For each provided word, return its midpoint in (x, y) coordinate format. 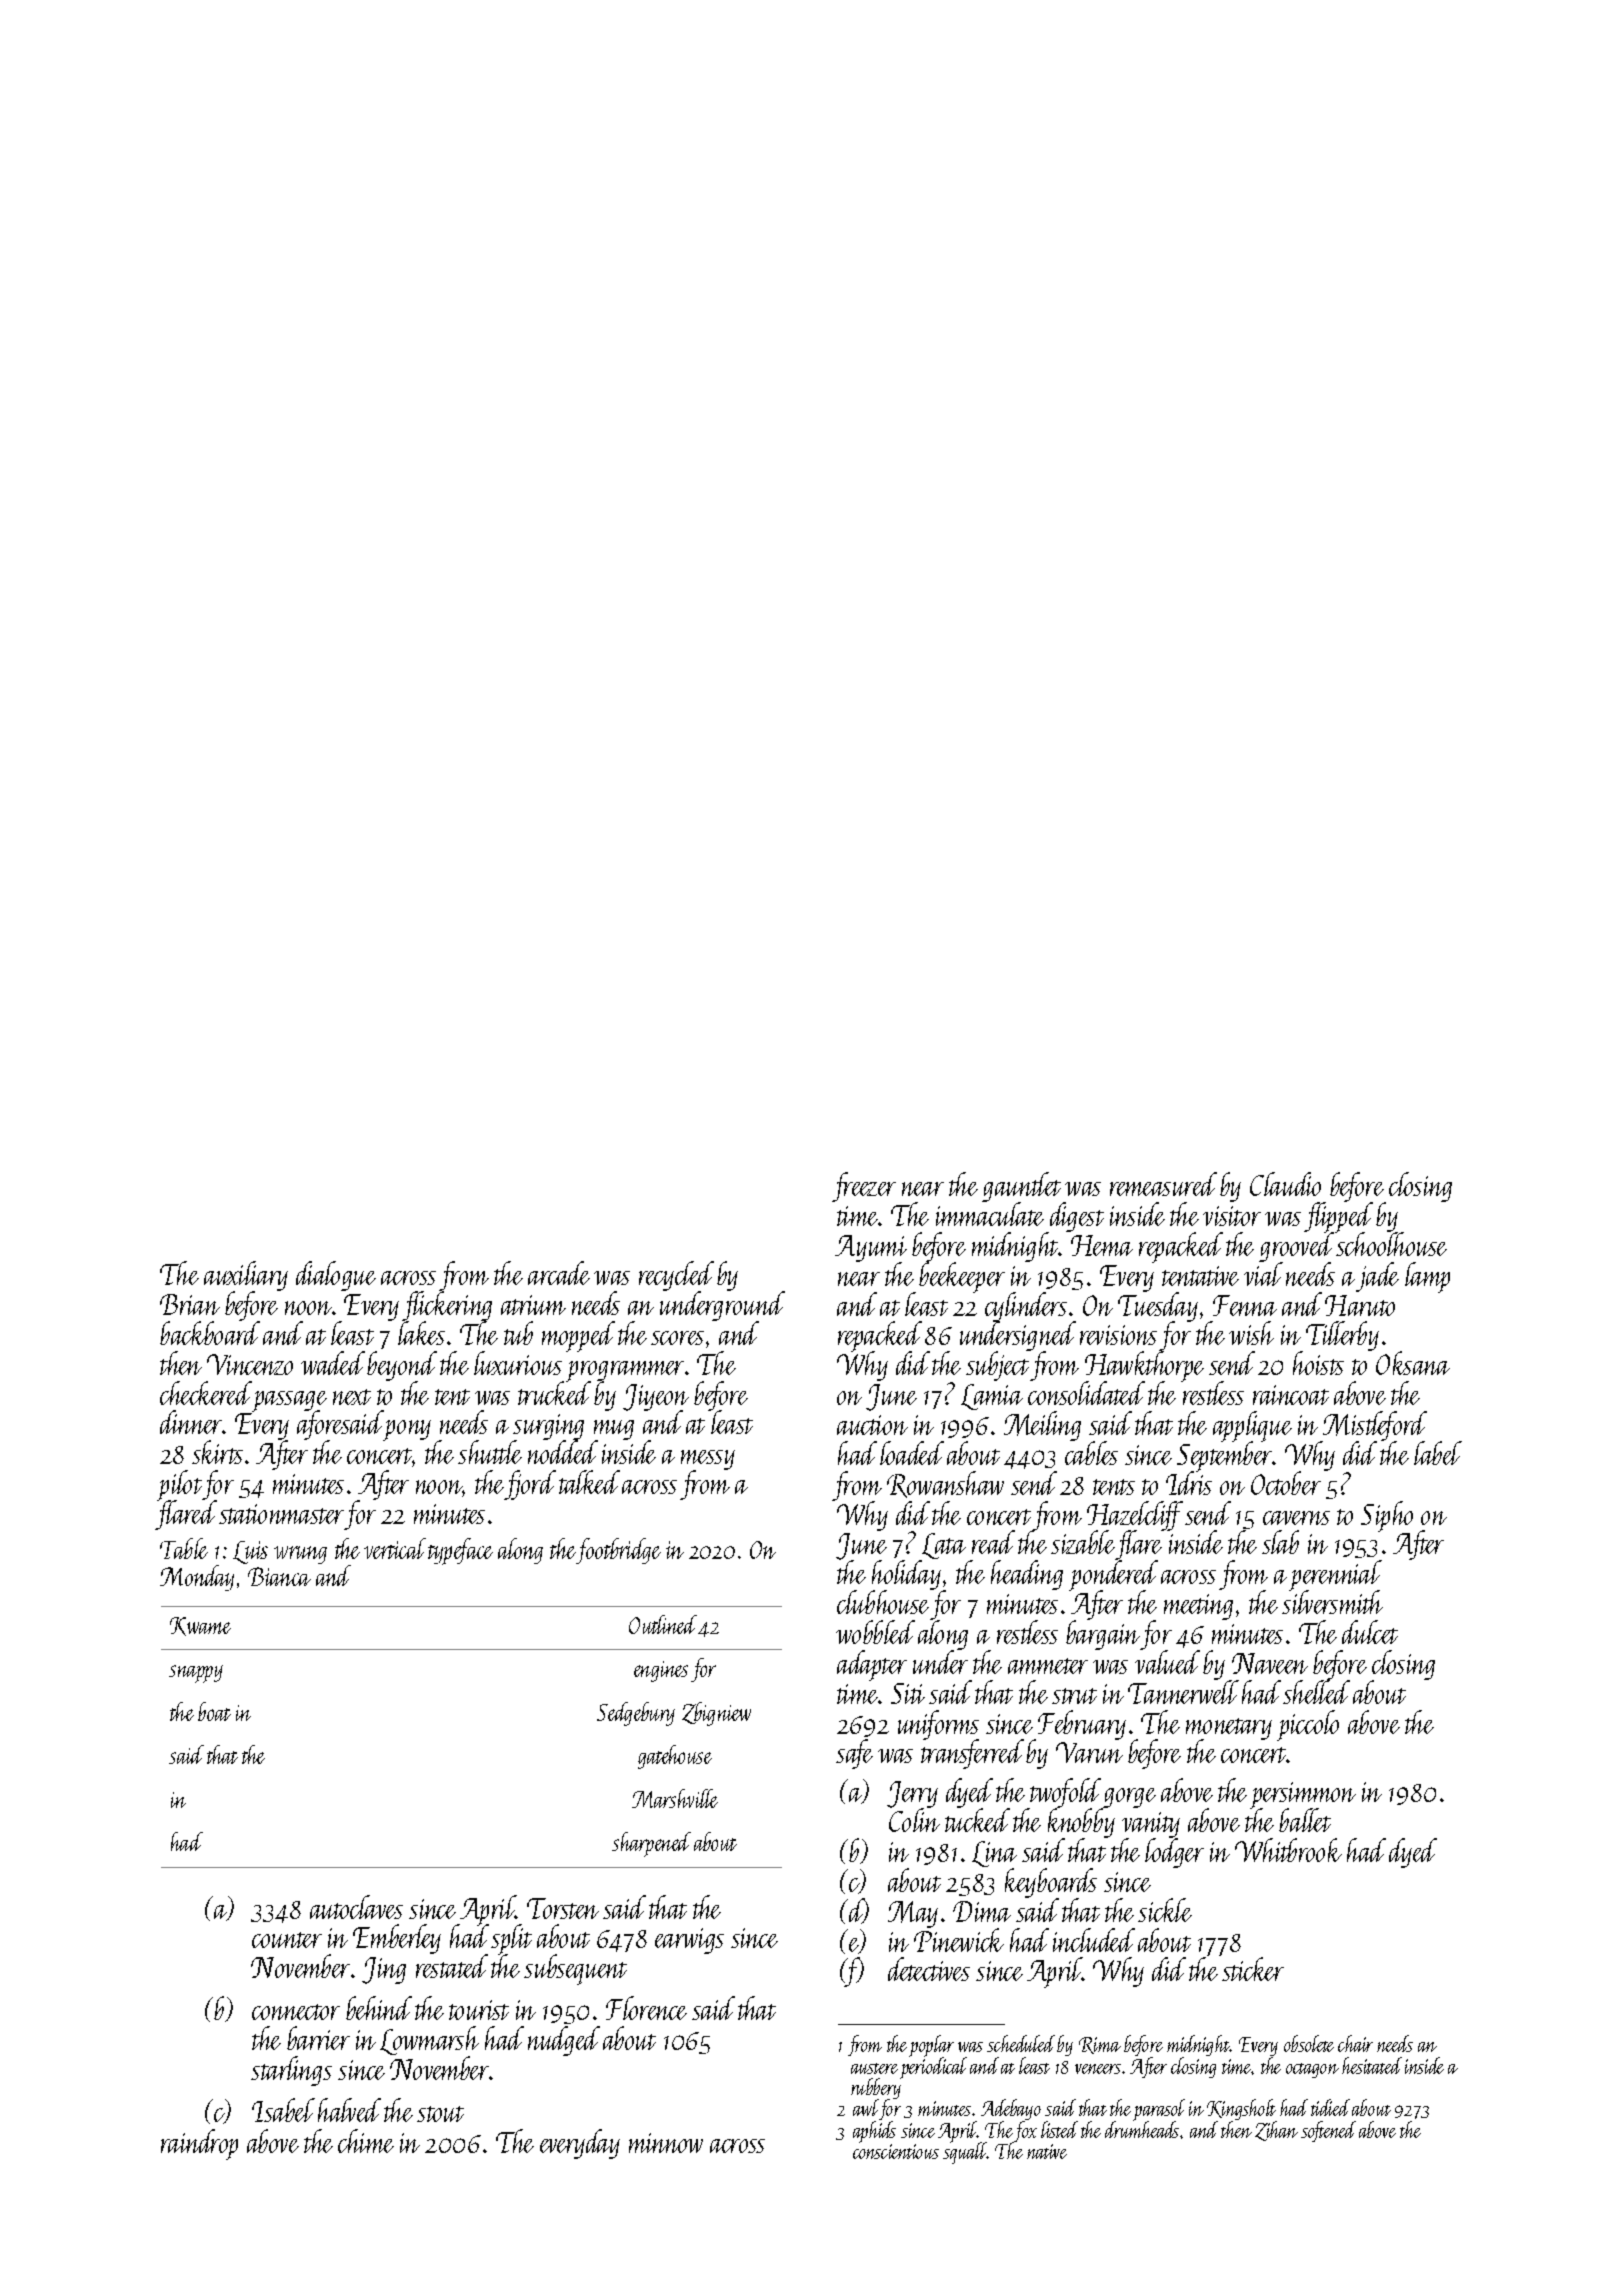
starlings (291, 2071)
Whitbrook (1288, 1850)
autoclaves (356, 1907)
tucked (977, 1820)
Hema (1102, 1245)
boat (214, 1711)
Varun (1089, 1752)
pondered (1113, 1576)
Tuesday (1158, 1307)
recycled (676, 1276)
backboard (210, 1333)
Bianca (279, 1576)
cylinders (1026, 1307)
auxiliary (246, 1276)
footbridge (618, 1551)
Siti (908, 1693)
